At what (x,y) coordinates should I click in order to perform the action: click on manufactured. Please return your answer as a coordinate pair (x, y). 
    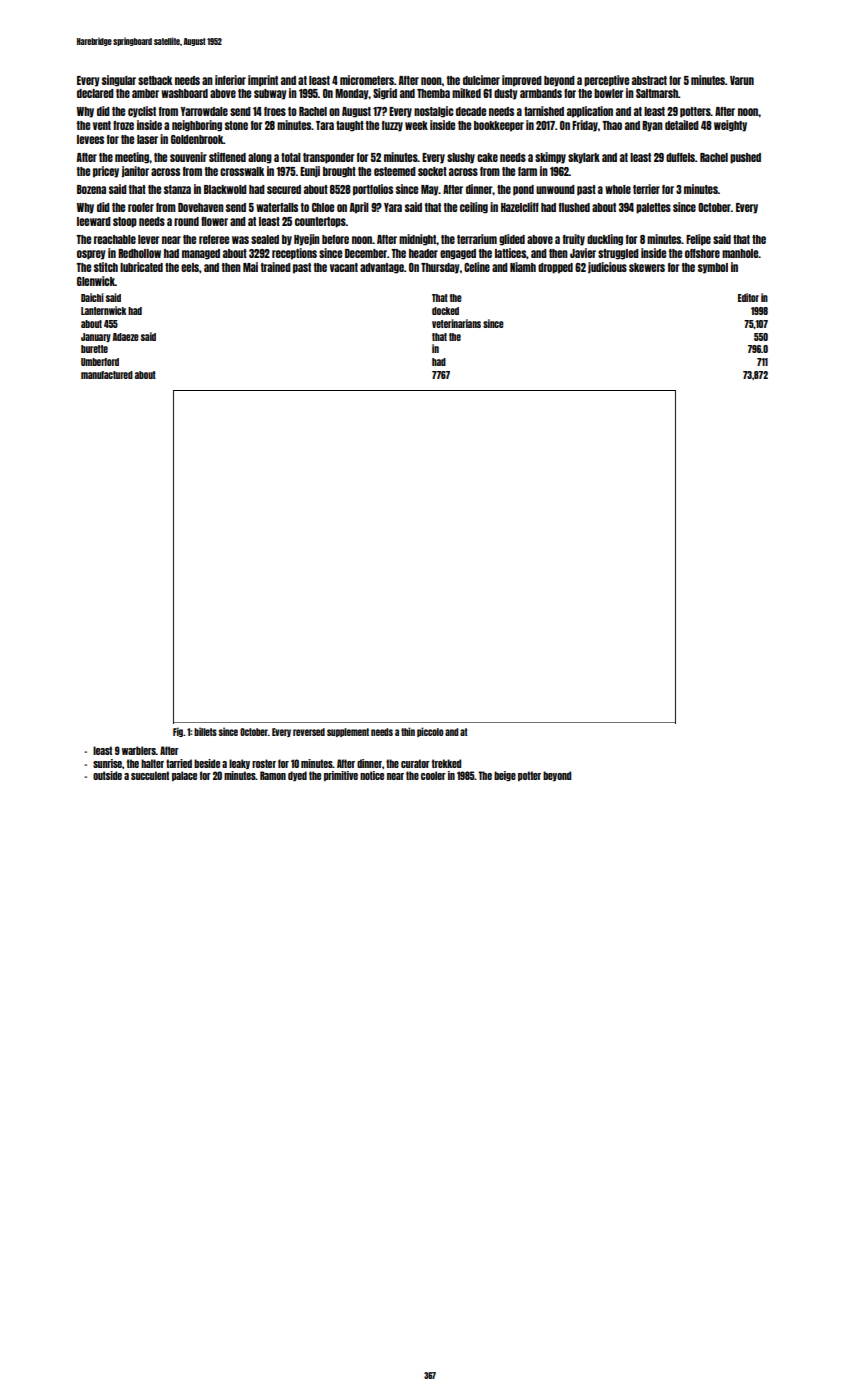
    Looking at the image, I should click on (107, 375).
